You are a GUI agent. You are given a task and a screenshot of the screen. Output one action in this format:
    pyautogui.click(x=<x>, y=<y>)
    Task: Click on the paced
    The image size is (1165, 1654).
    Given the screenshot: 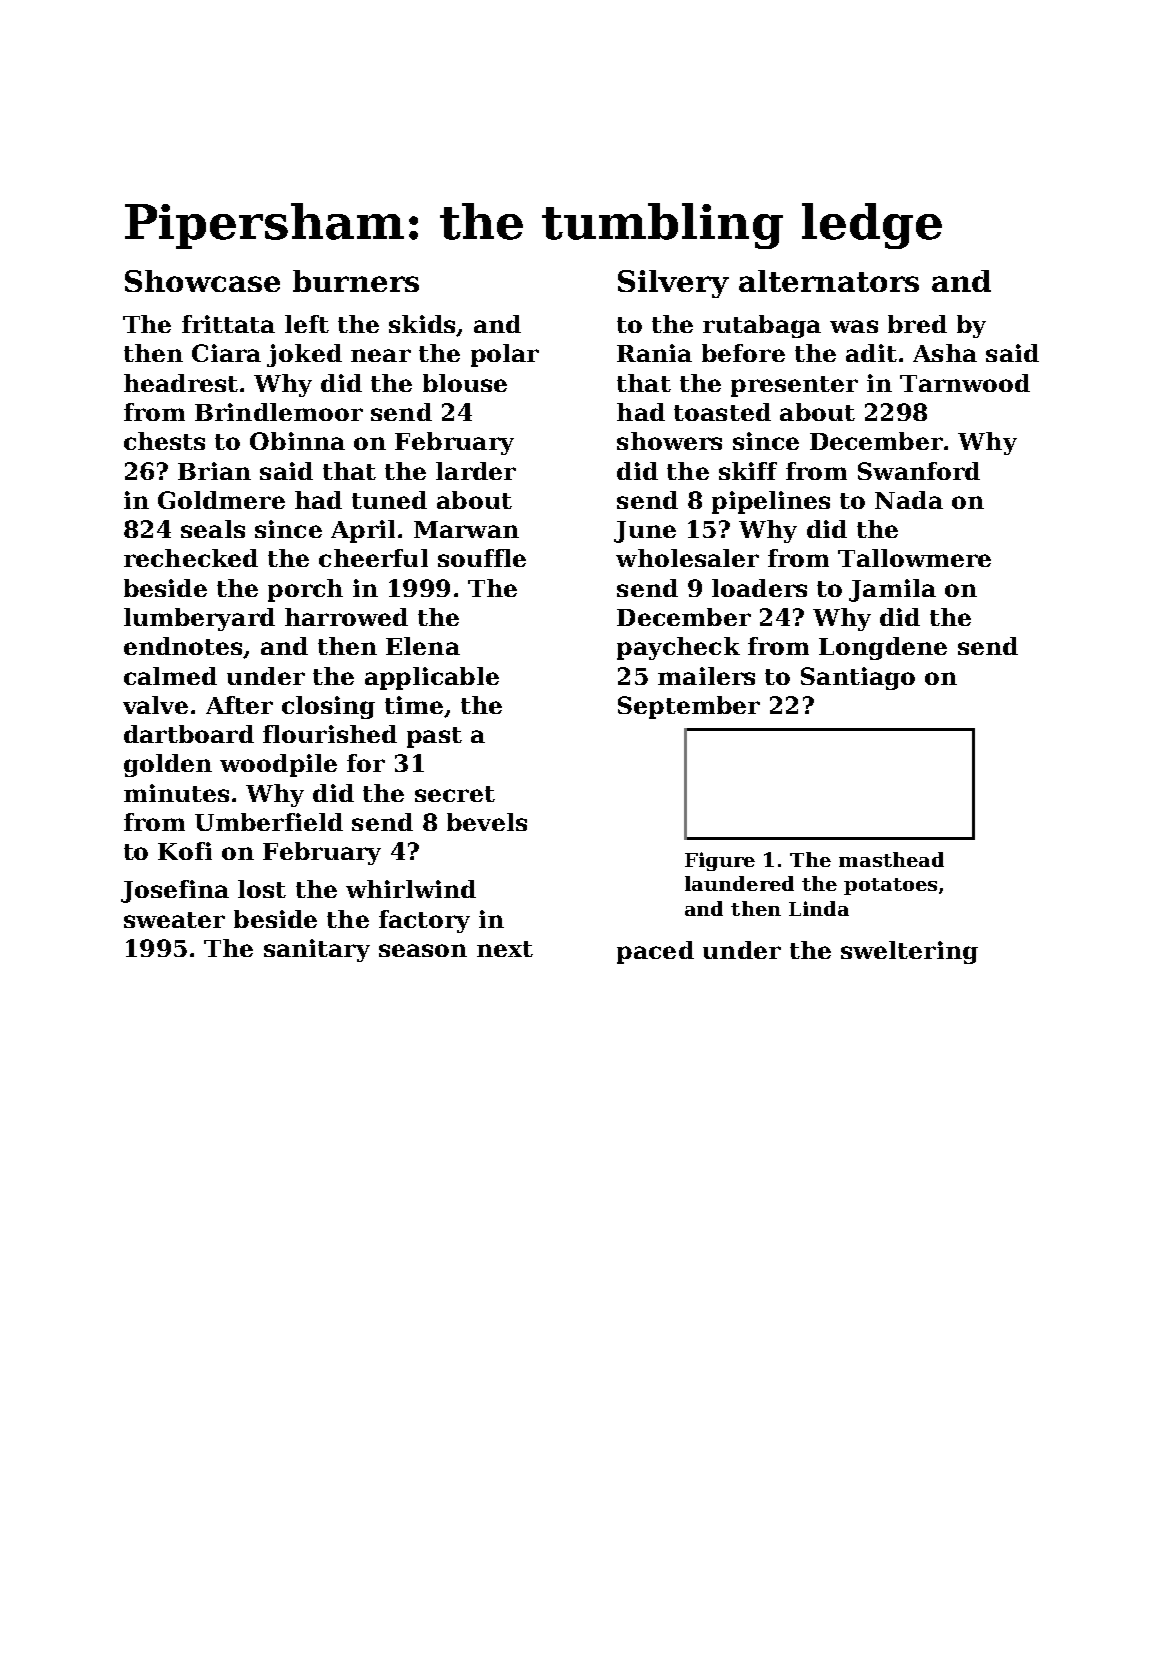 What is the action you would take?
    pyautogui.click(x=655, y=952)
